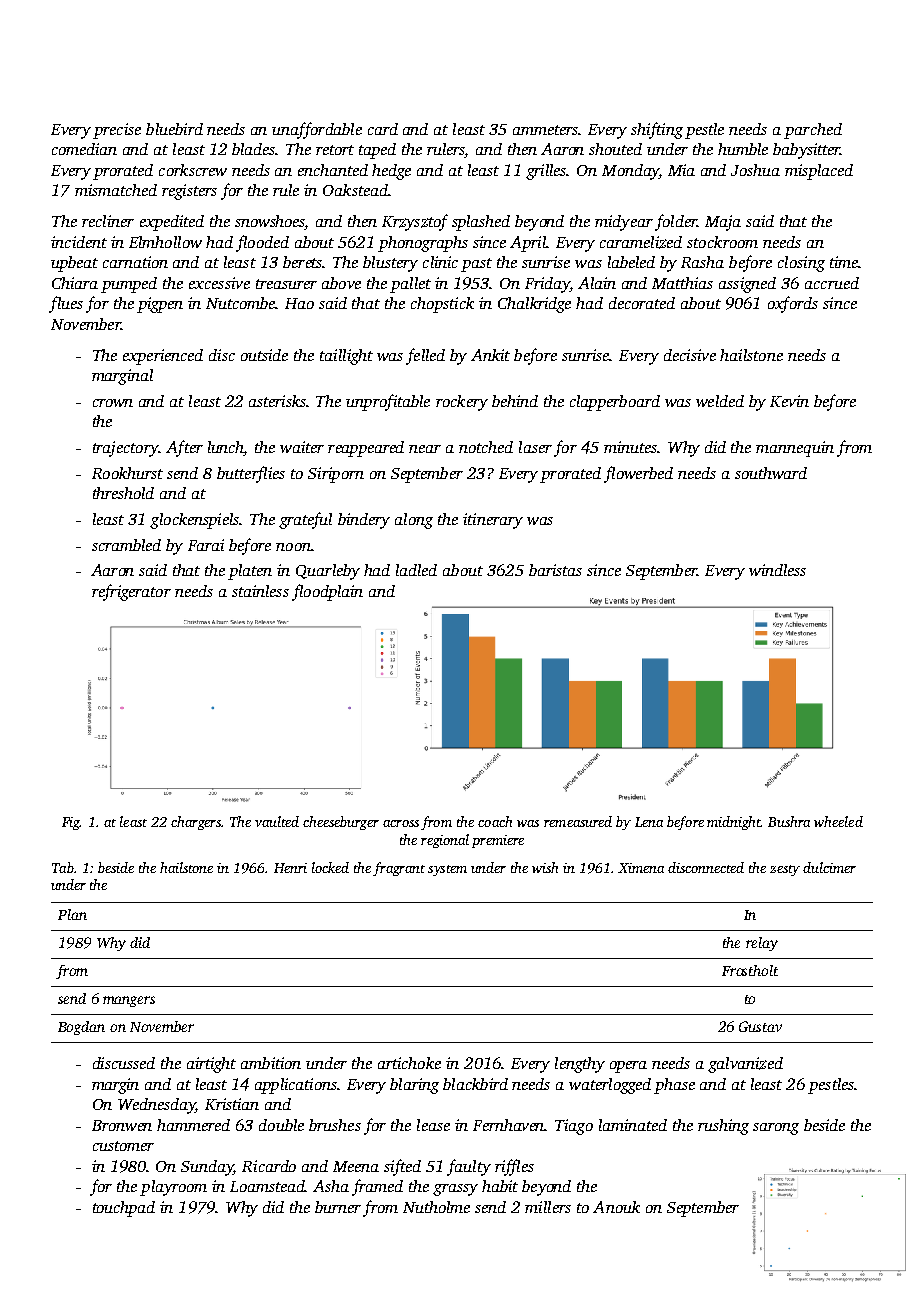 This image has width=924, height=1308. What do you see at coordinates (117, 131) in the image?
I see `precise` at bounding box center [117, 131].
